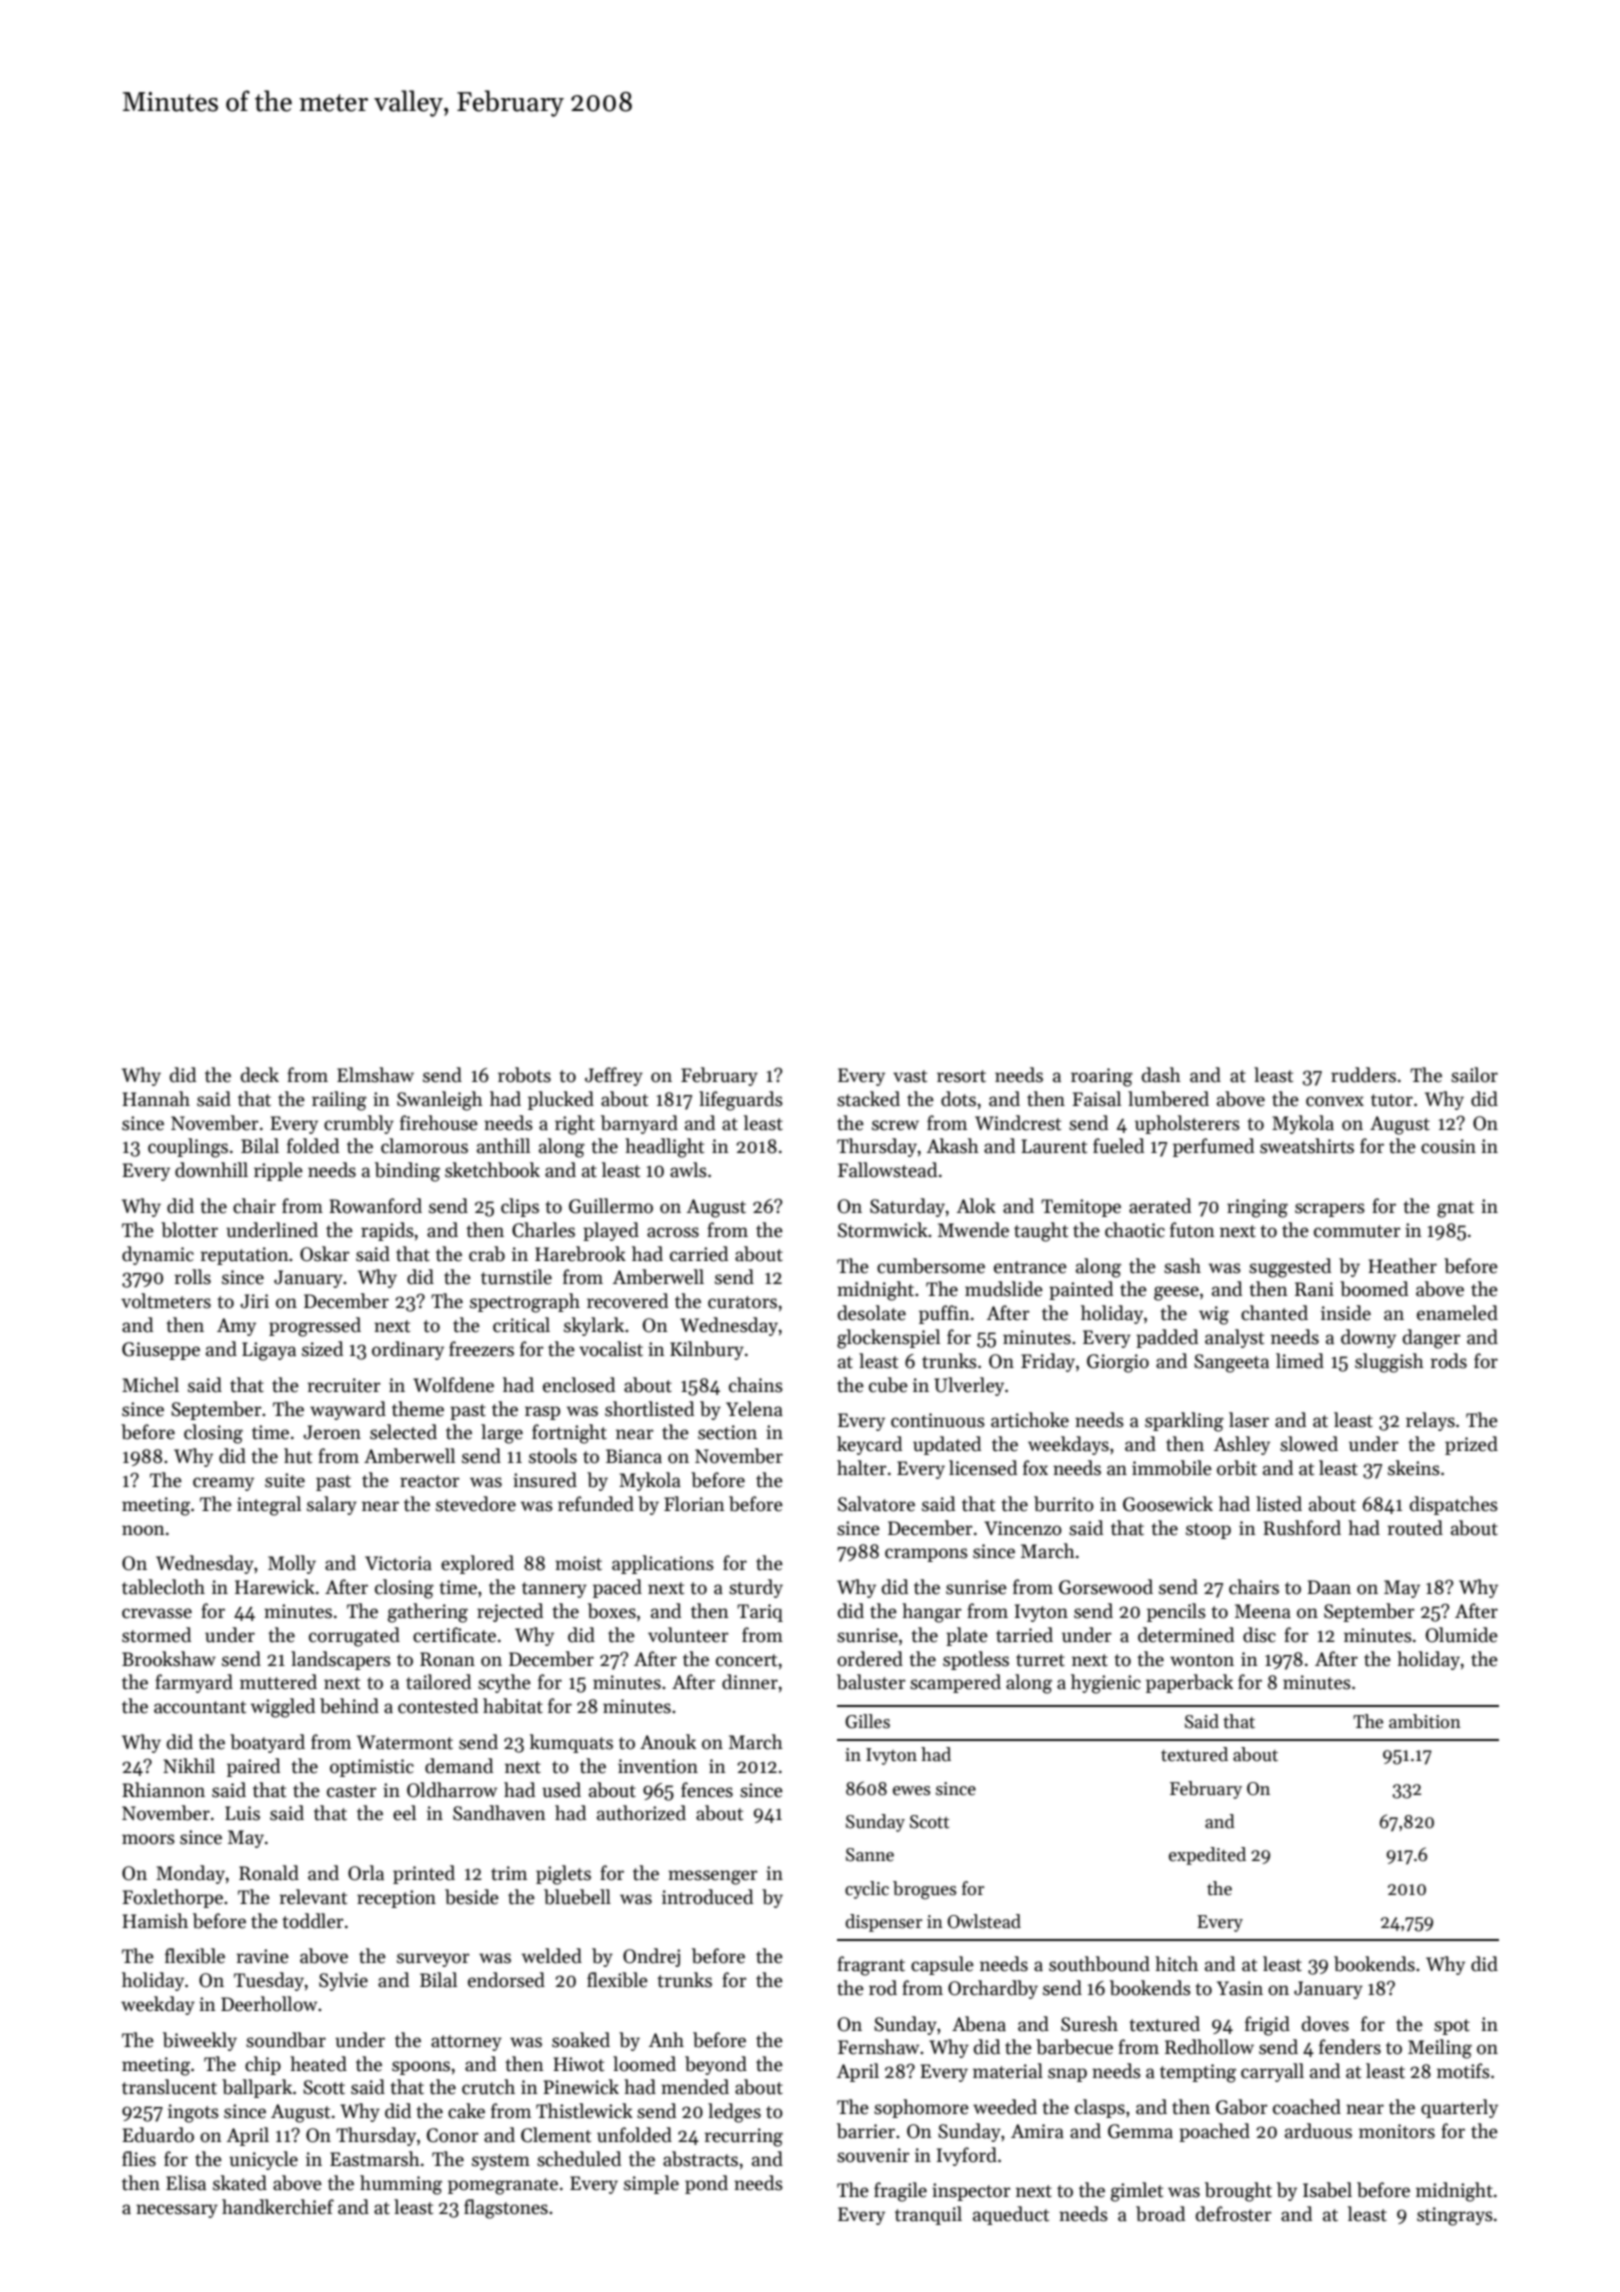  I want to click on paperback, so click(1189, 1683).
